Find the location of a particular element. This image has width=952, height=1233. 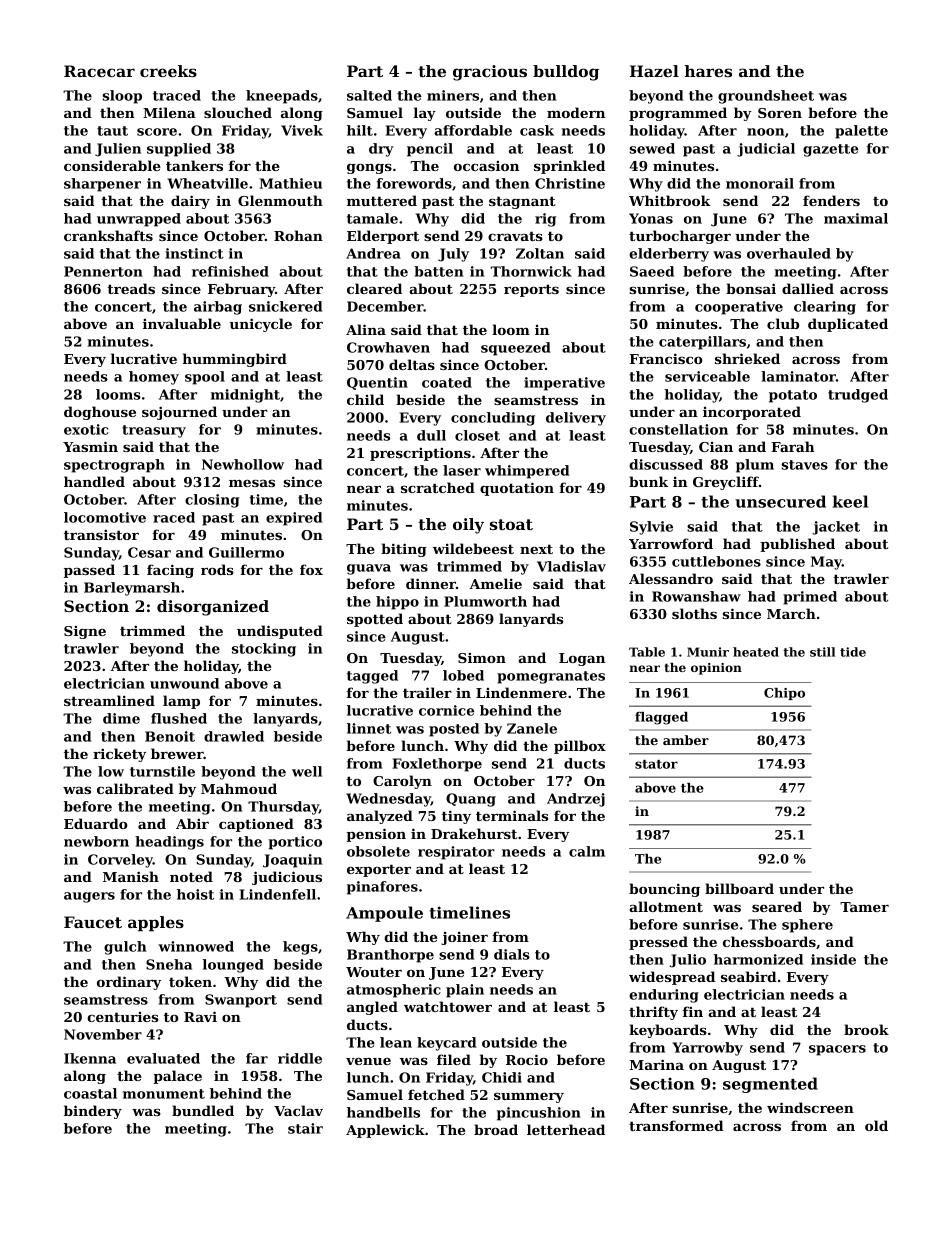

watchtower is located at coordinates (448, 1006).
